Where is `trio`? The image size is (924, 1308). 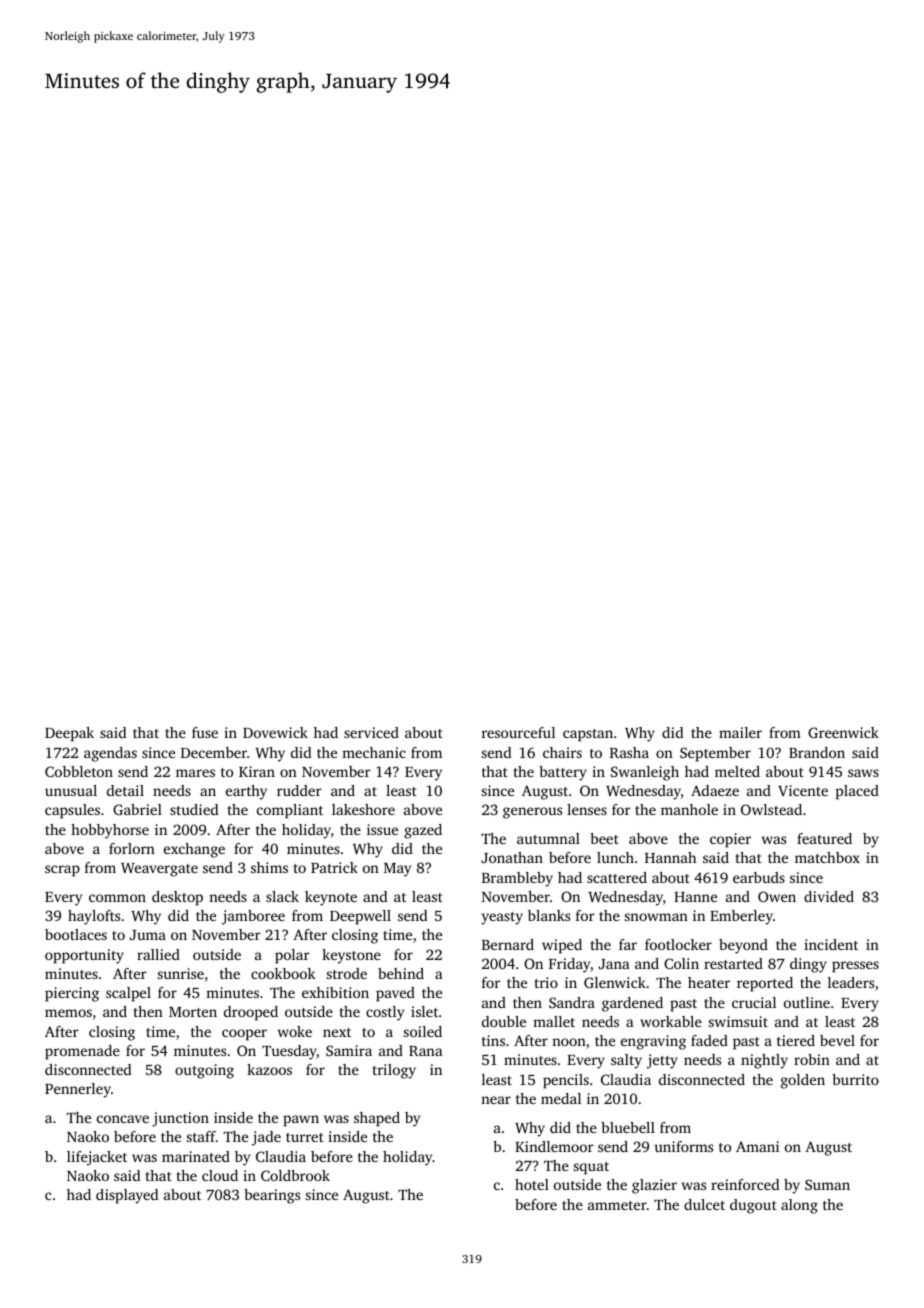
trio is located at coordinates (546, 982).
